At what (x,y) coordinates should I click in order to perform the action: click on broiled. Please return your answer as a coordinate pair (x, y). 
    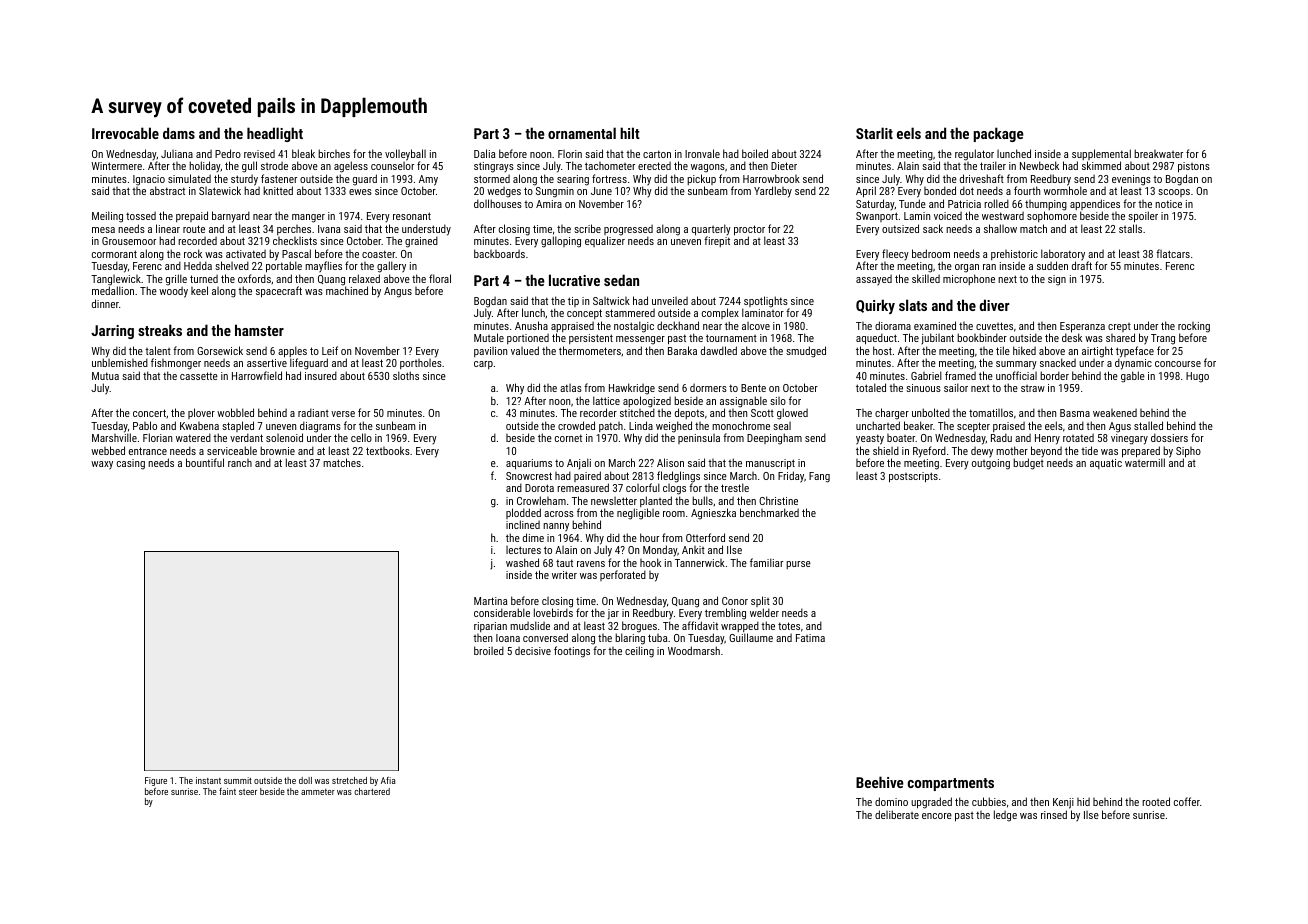
    Looking at the image, I should click on (489, 650).
